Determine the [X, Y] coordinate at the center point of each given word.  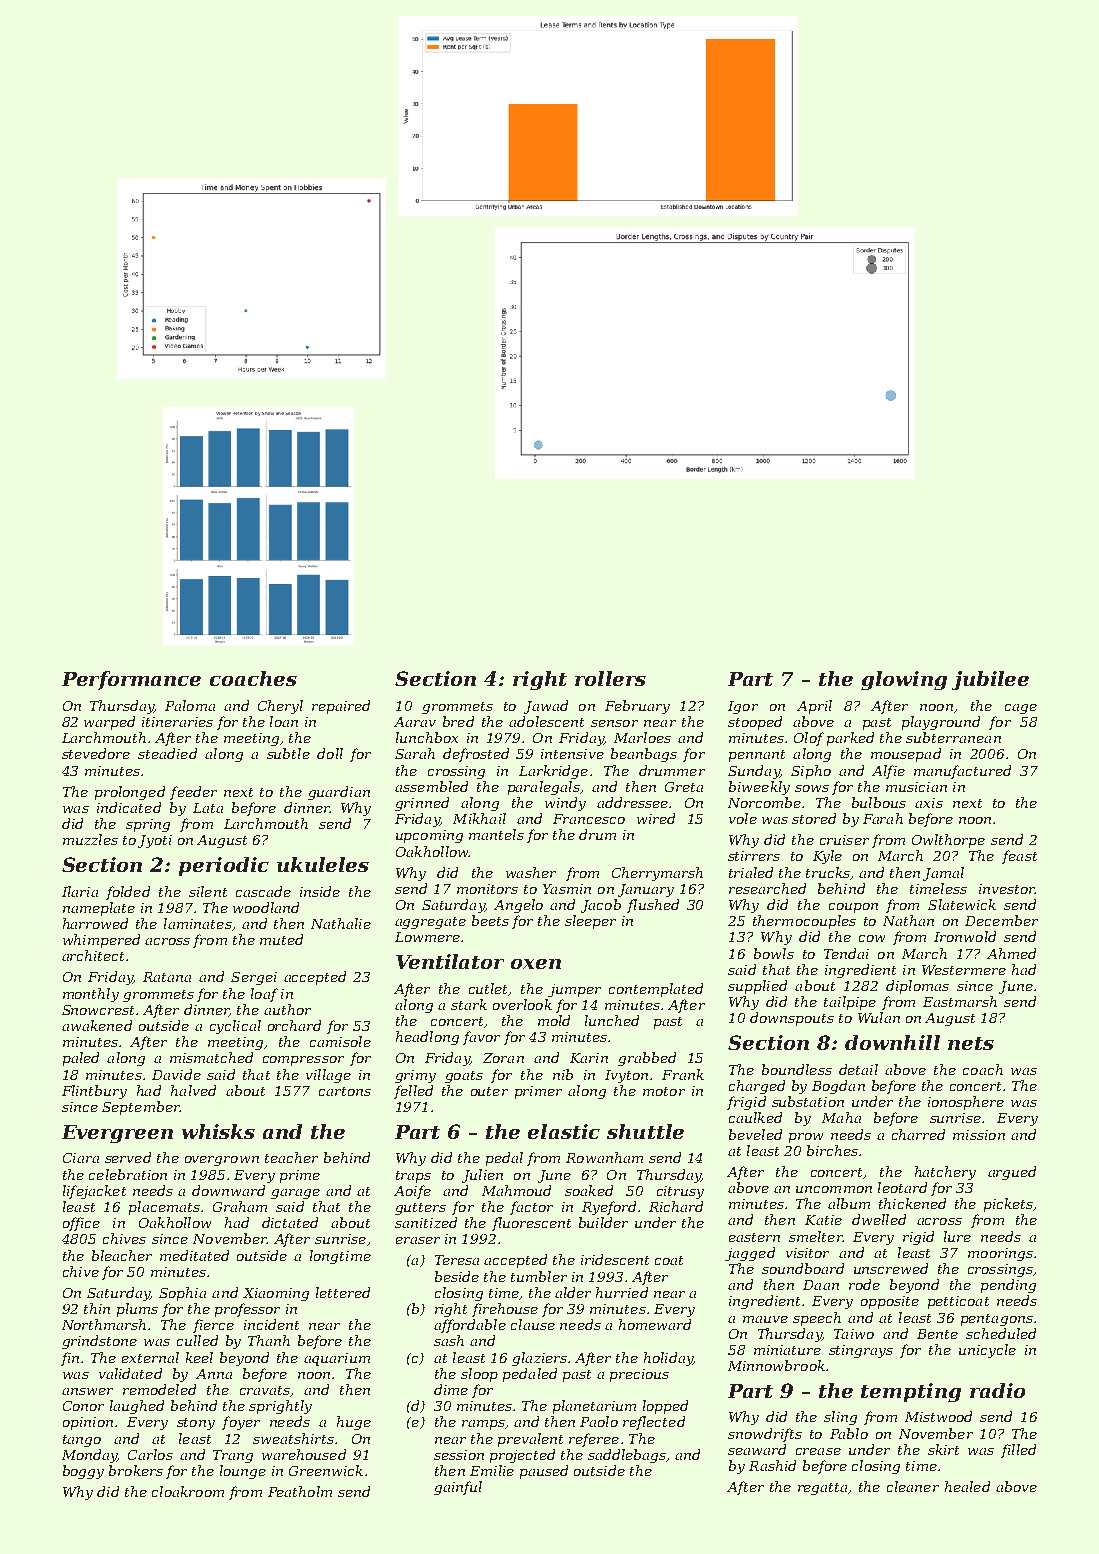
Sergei [254, 978]
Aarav [415, 722]
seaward [757, 1449]
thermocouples [804, 922]
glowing [904, 680]
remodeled [159, 1389]
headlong [427, 1038]
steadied [167, 753]
